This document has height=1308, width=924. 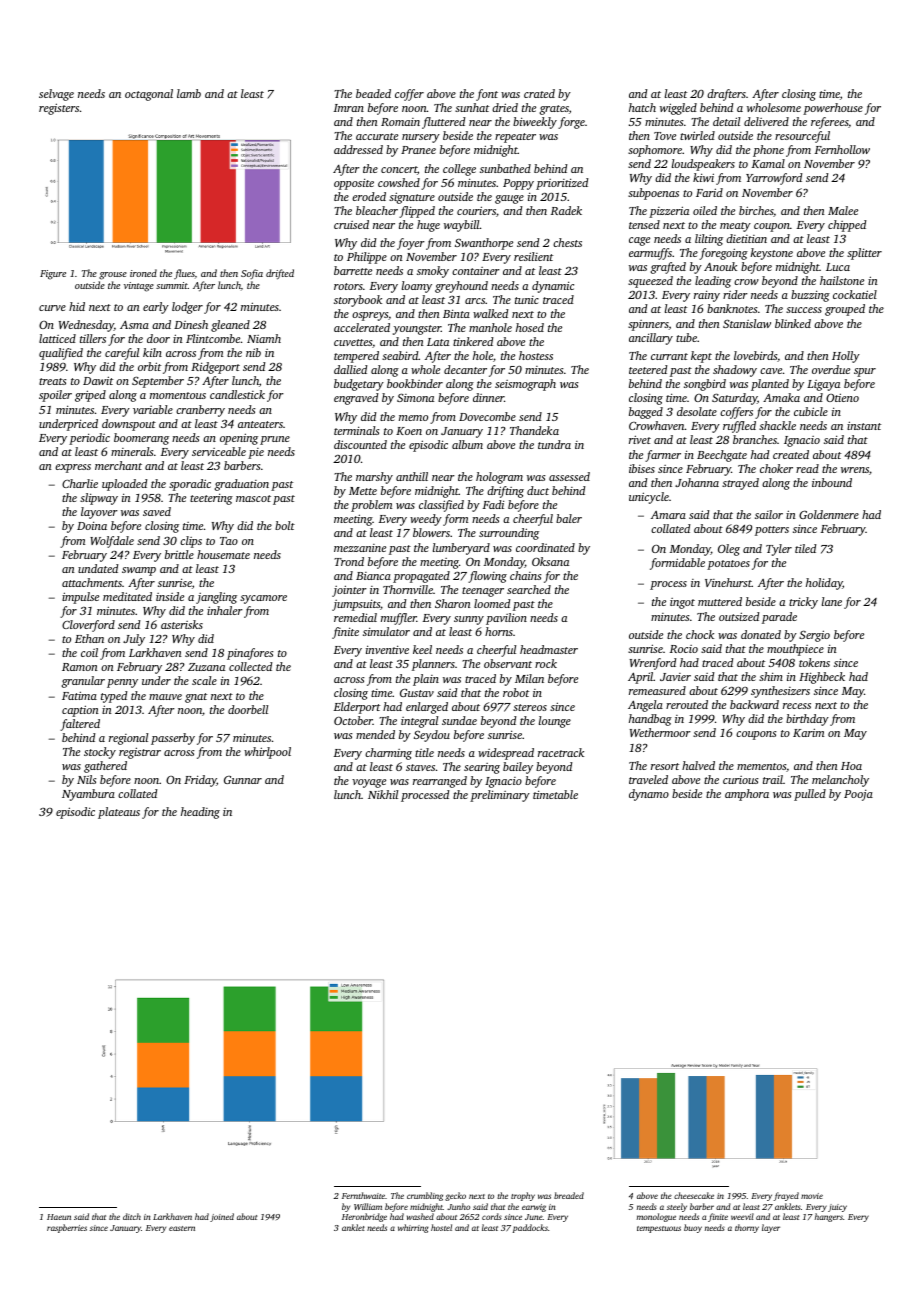 I want to click on movie, so click(x=812, y=1196).
